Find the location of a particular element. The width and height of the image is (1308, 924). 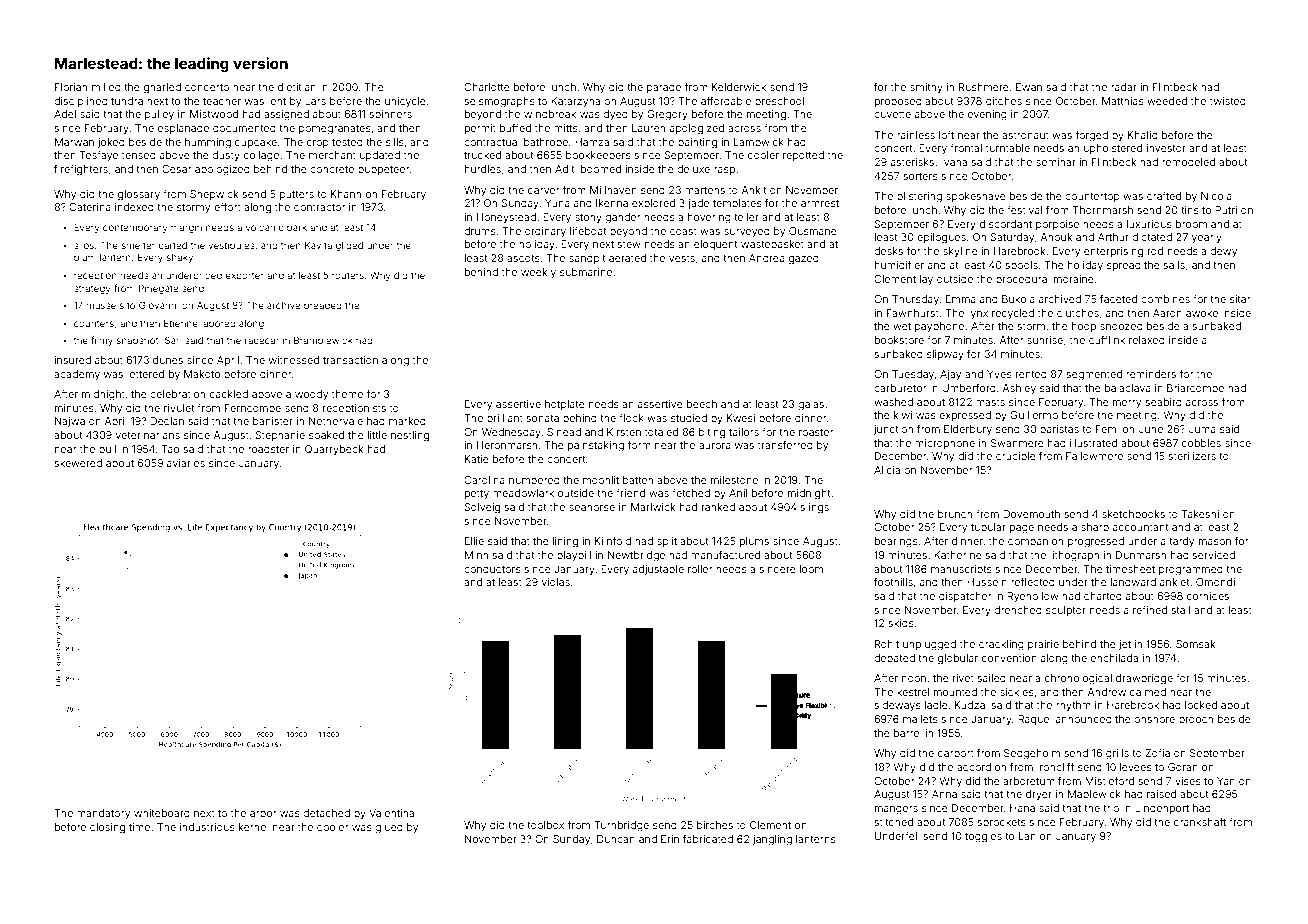

violas is located at coordinates (556, 582).
